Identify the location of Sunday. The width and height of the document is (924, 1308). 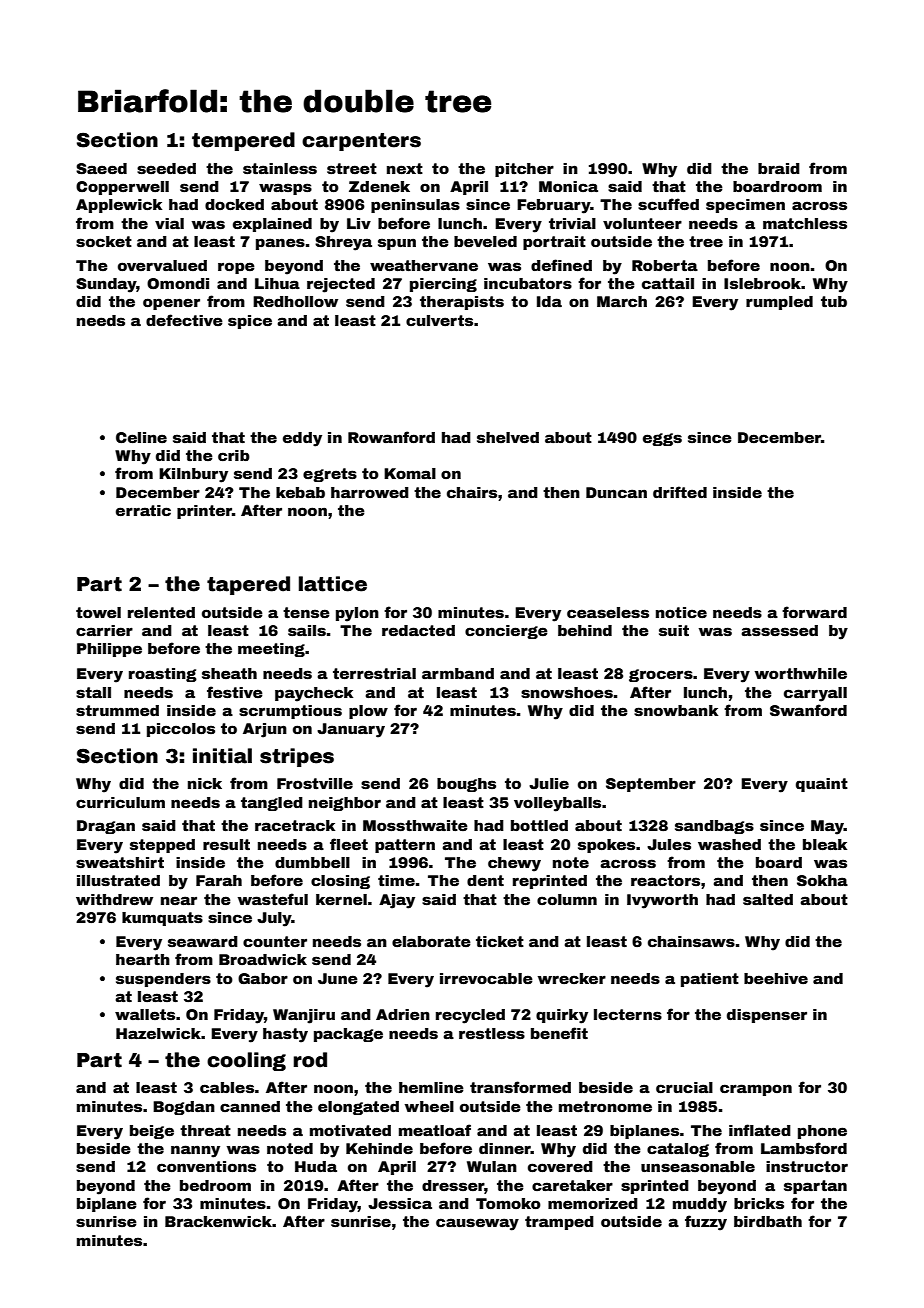
(106, 285).
